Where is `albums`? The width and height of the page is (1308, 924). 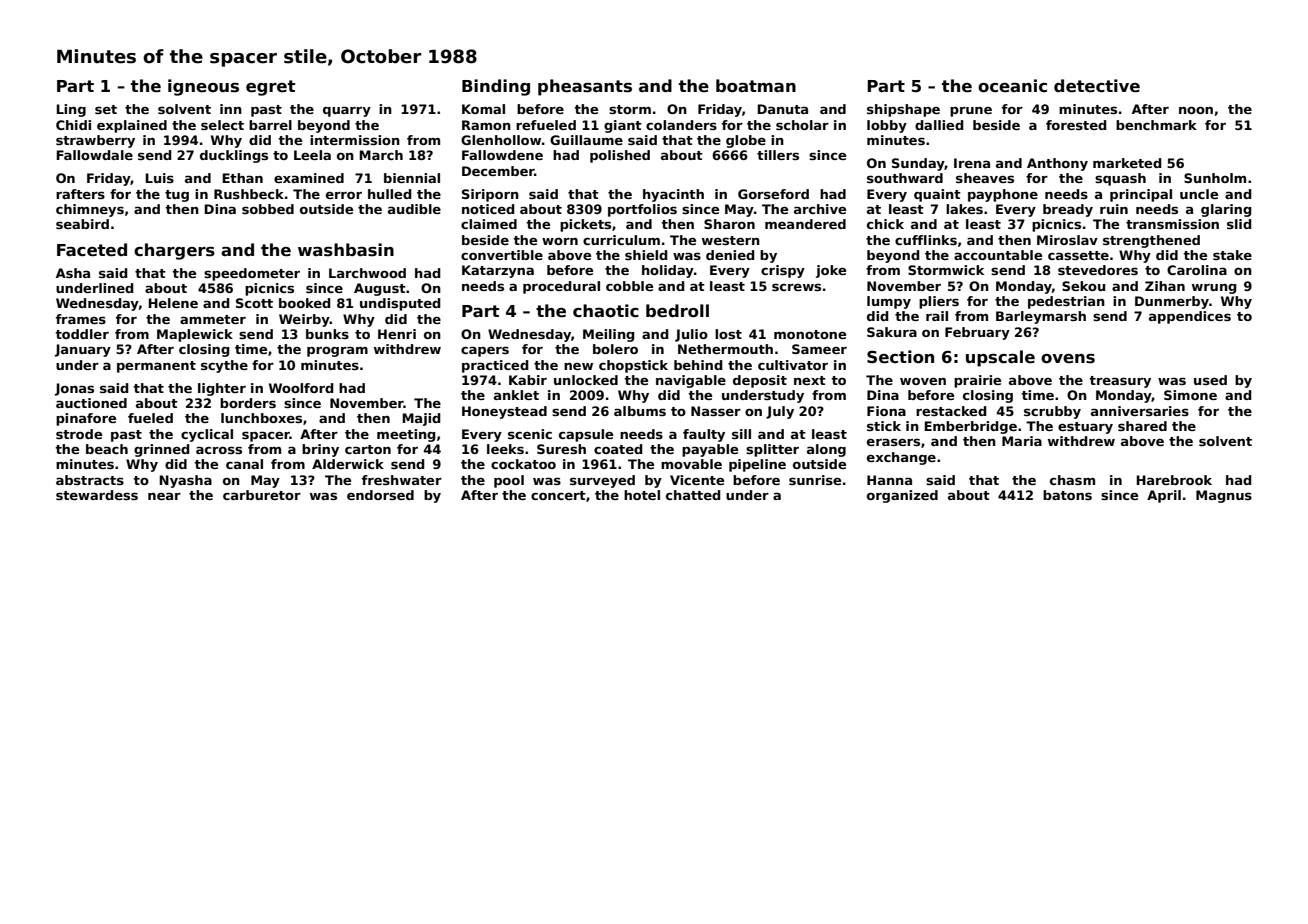
albums is located at coordinates (640, 411).
